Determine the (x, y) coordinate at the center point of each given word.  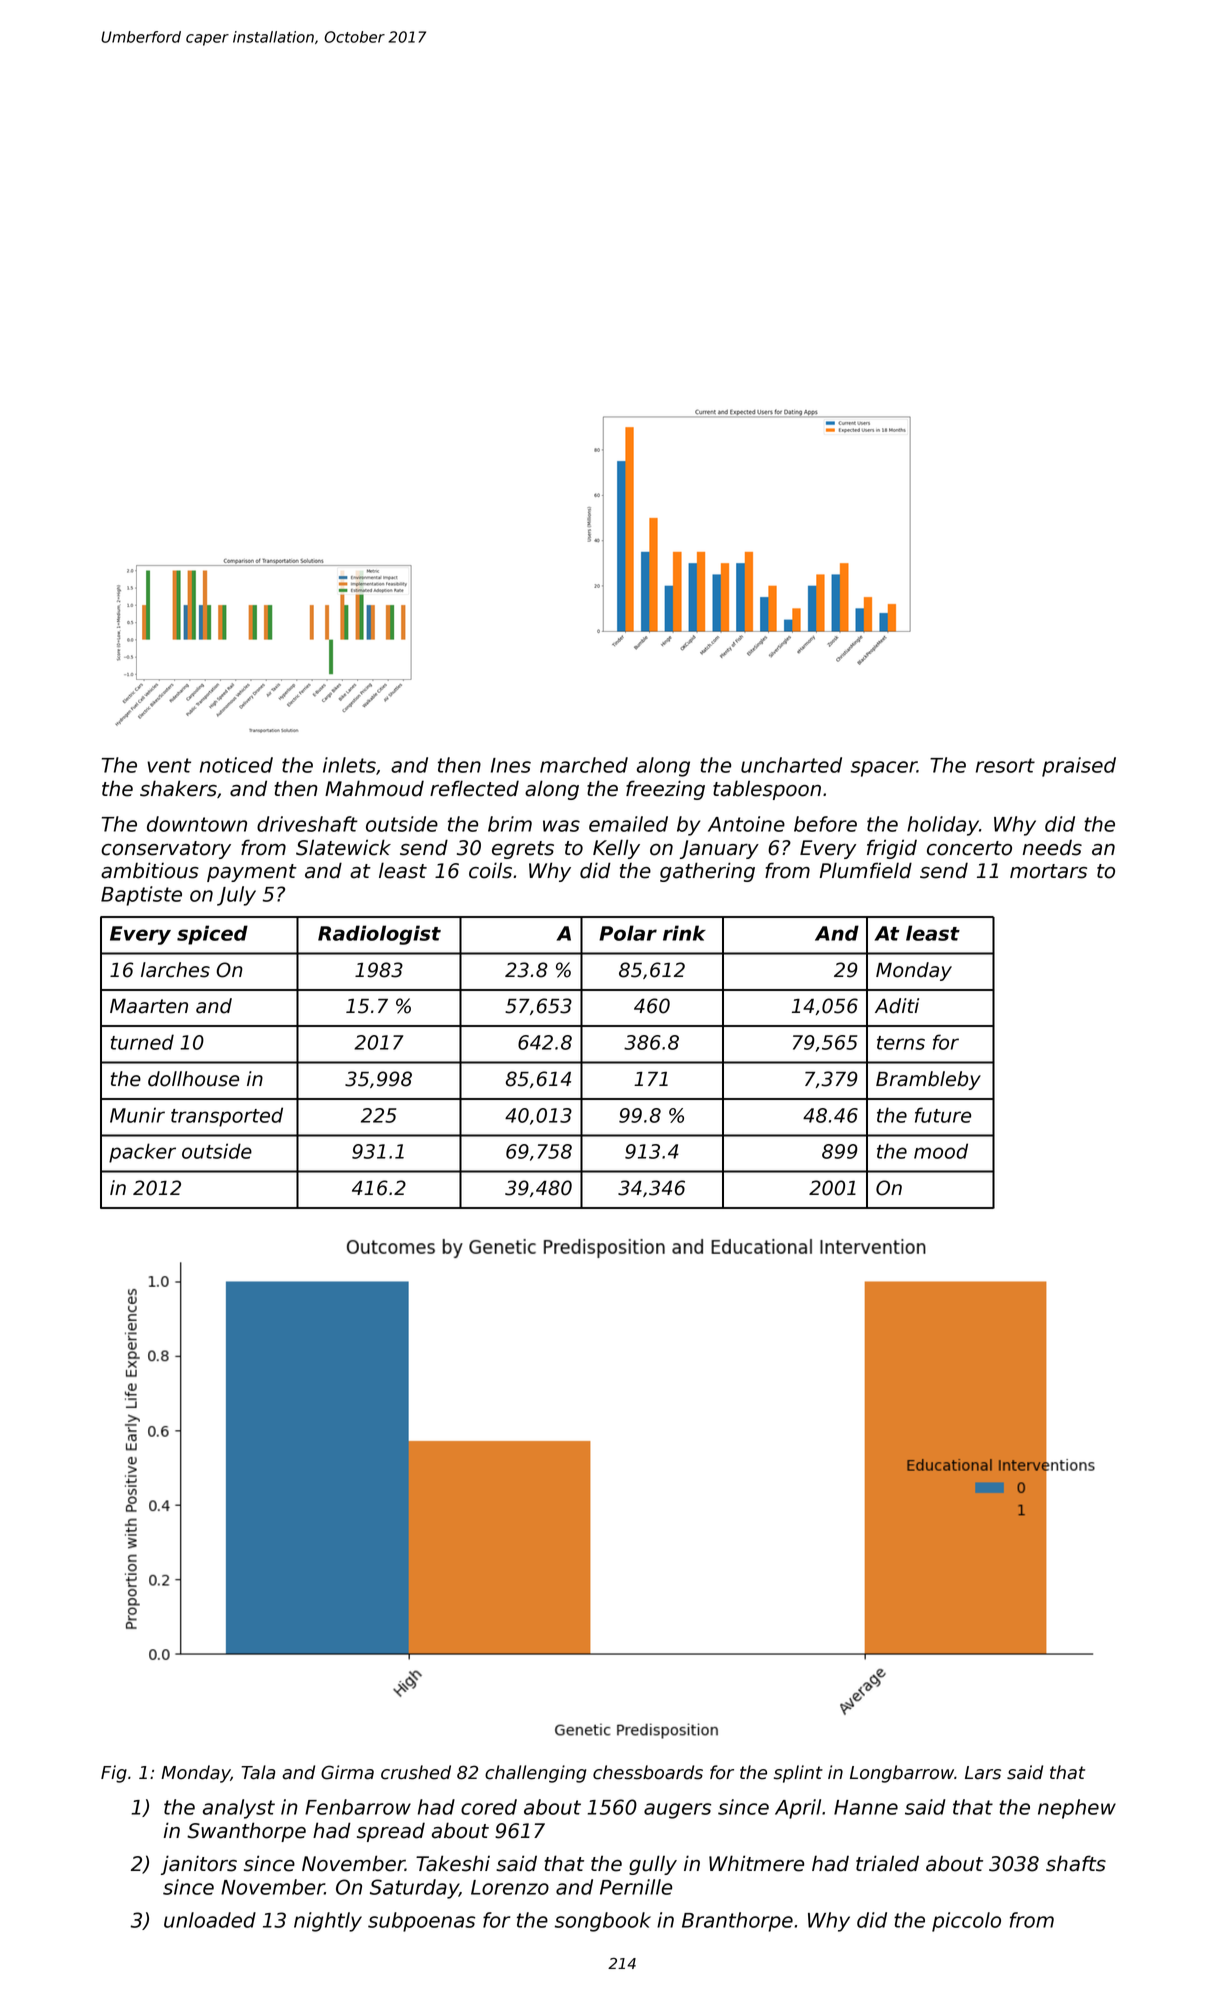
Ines (511, 765)
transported (227, 1117)
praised (1079, 767)
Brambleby (928, 1080)
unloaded (210, 1920)
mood (941, 1151)
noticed (236, 765)
